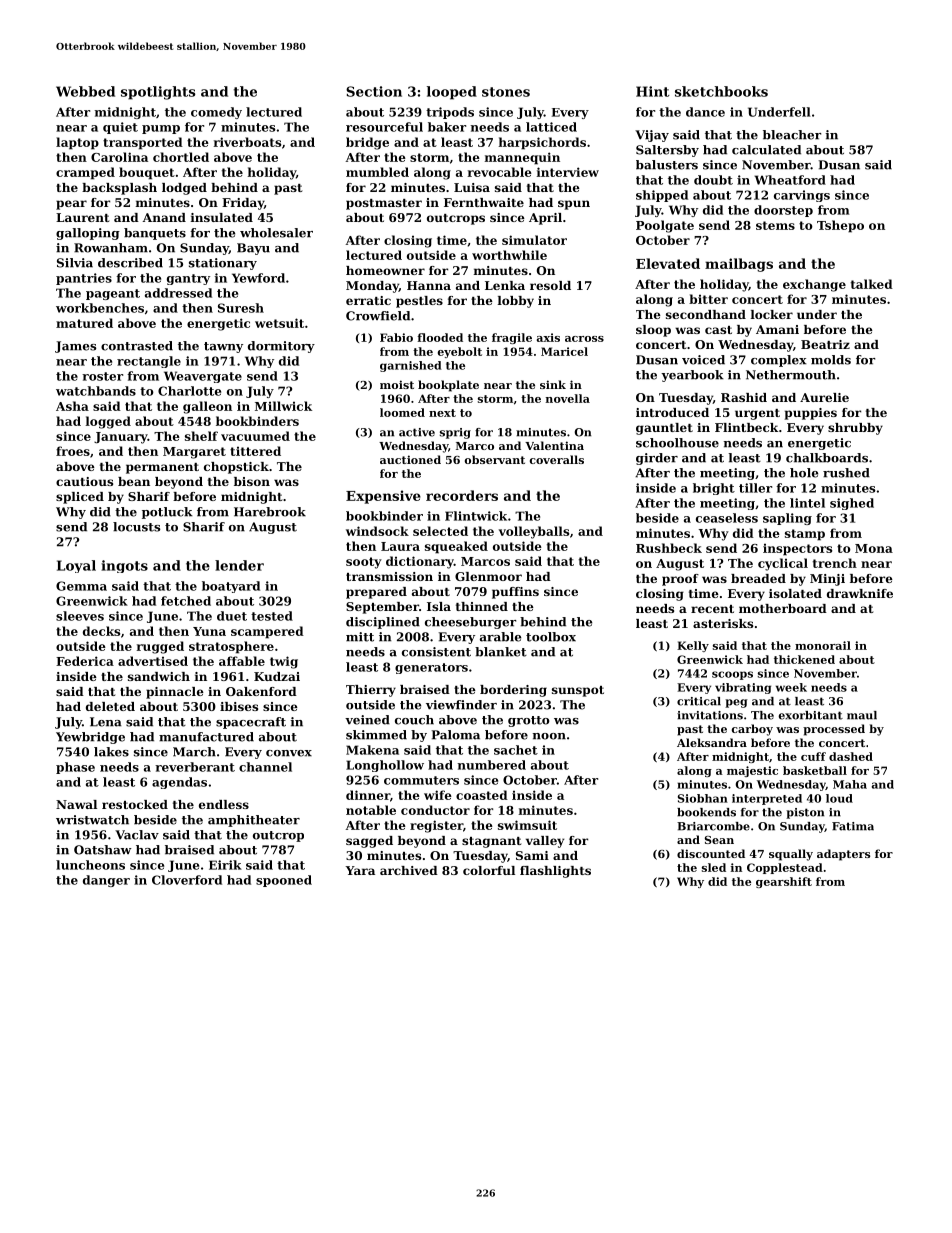 The image size is (952, 1233). I want to click on week, so click(791, 687).
